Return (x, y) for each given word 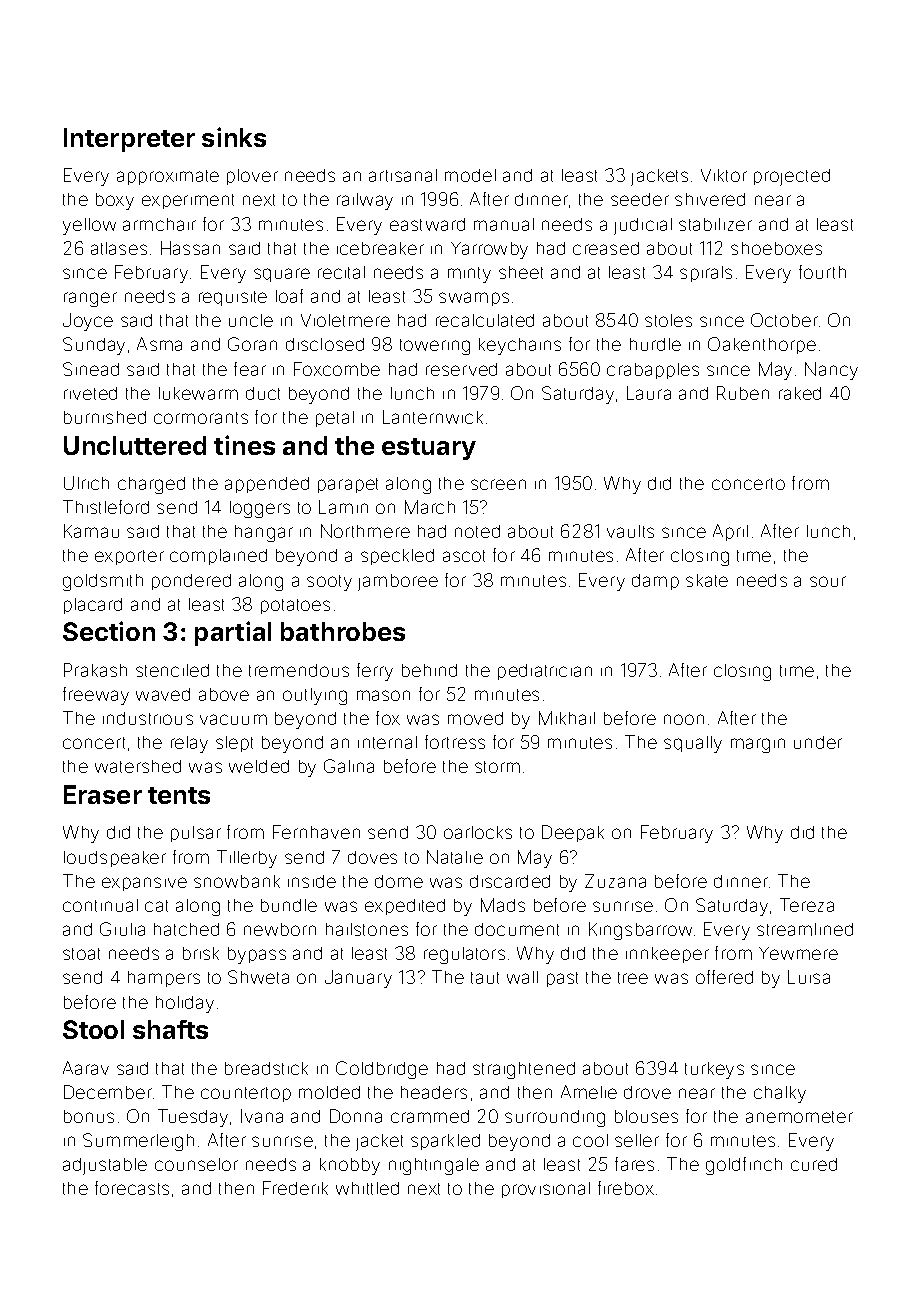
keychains (520, 346)
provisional (546, 1190)
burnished (105, 417)
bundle (289, 905)
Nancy (831, 371)
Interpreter (129, 140)
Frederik (295, 1188)
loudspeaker (115, 859)
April (730, 532)
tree (633, 978)
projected (792, 177)
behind (429, 670)
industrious (148, 718)
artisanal (403, 175)
